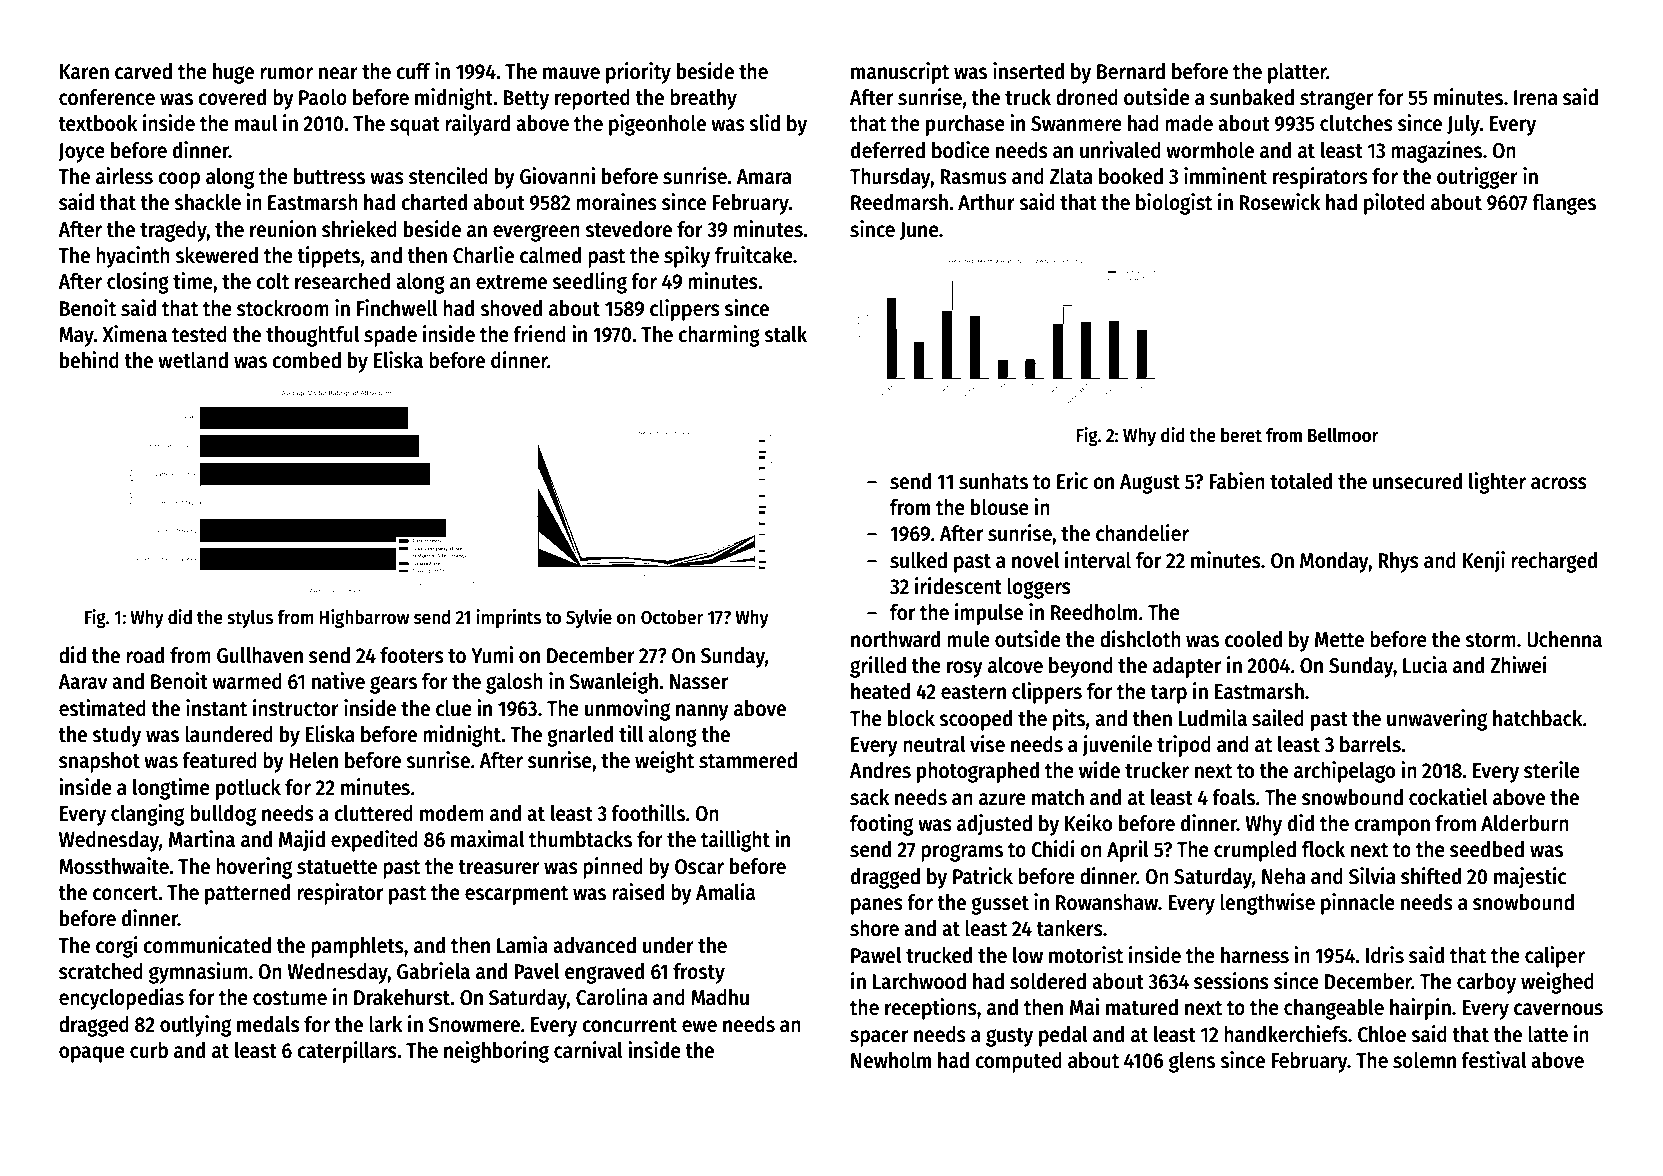 The image size is (1663, 1176). Describe the element at coordinates (638, 73) in the page. I see `priority` at that location.
